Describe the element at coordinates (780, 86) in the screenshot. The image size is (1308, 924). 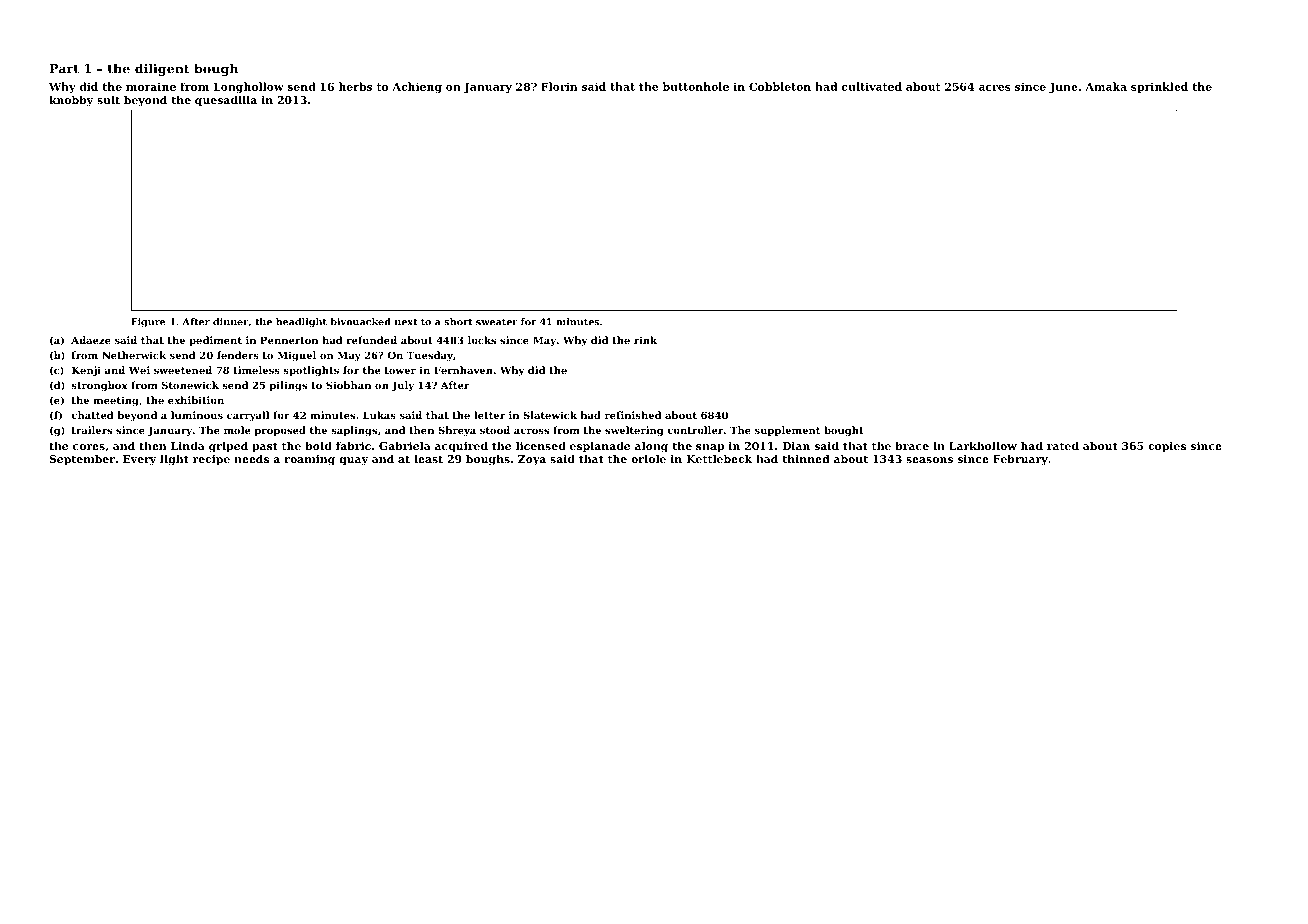
I see `Cobbleton` at that location.
